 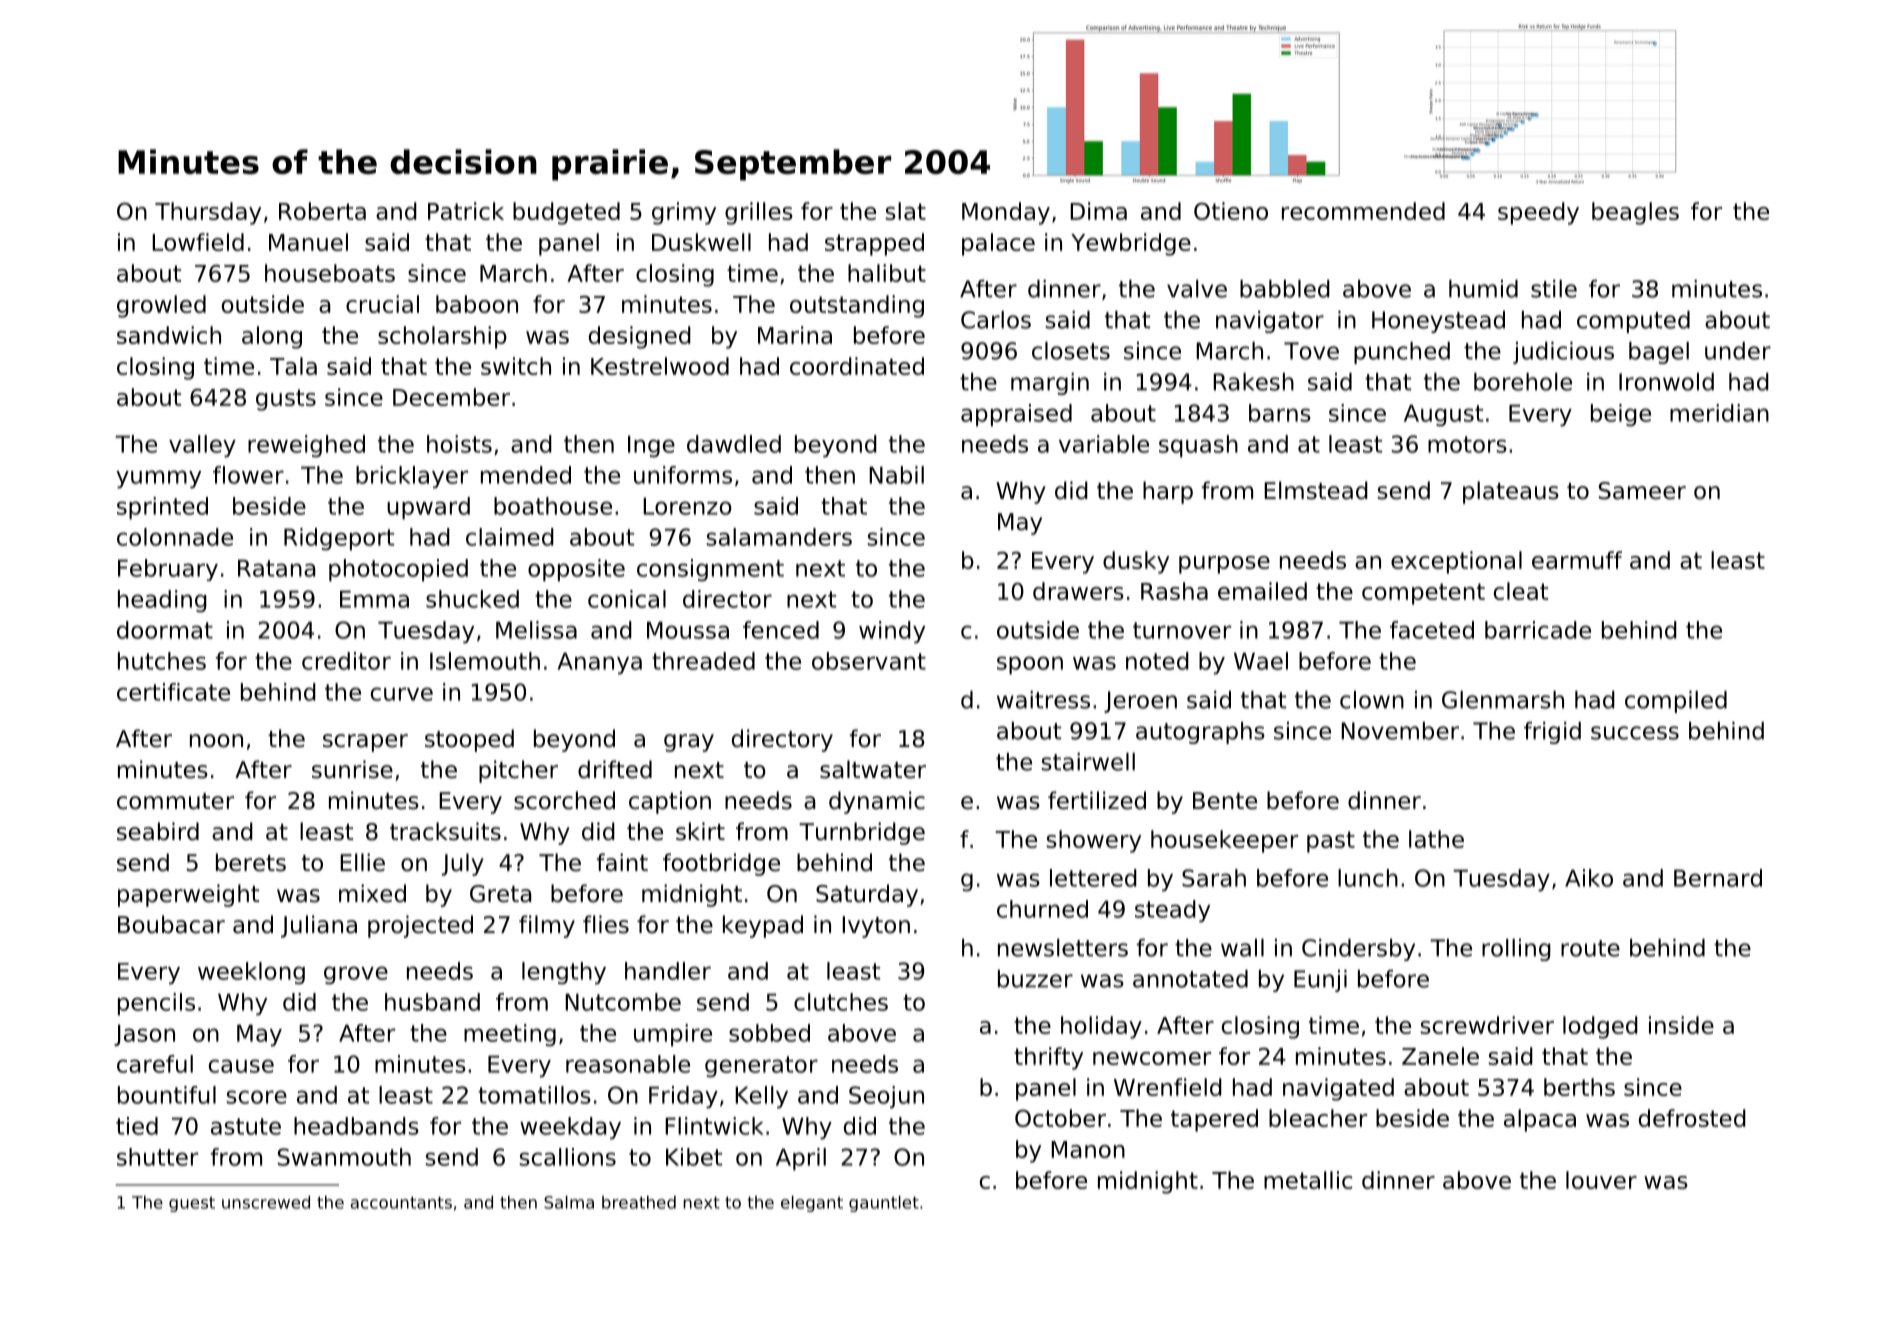 I want to click on Yewbridge, so click(x=1131, y=244).
